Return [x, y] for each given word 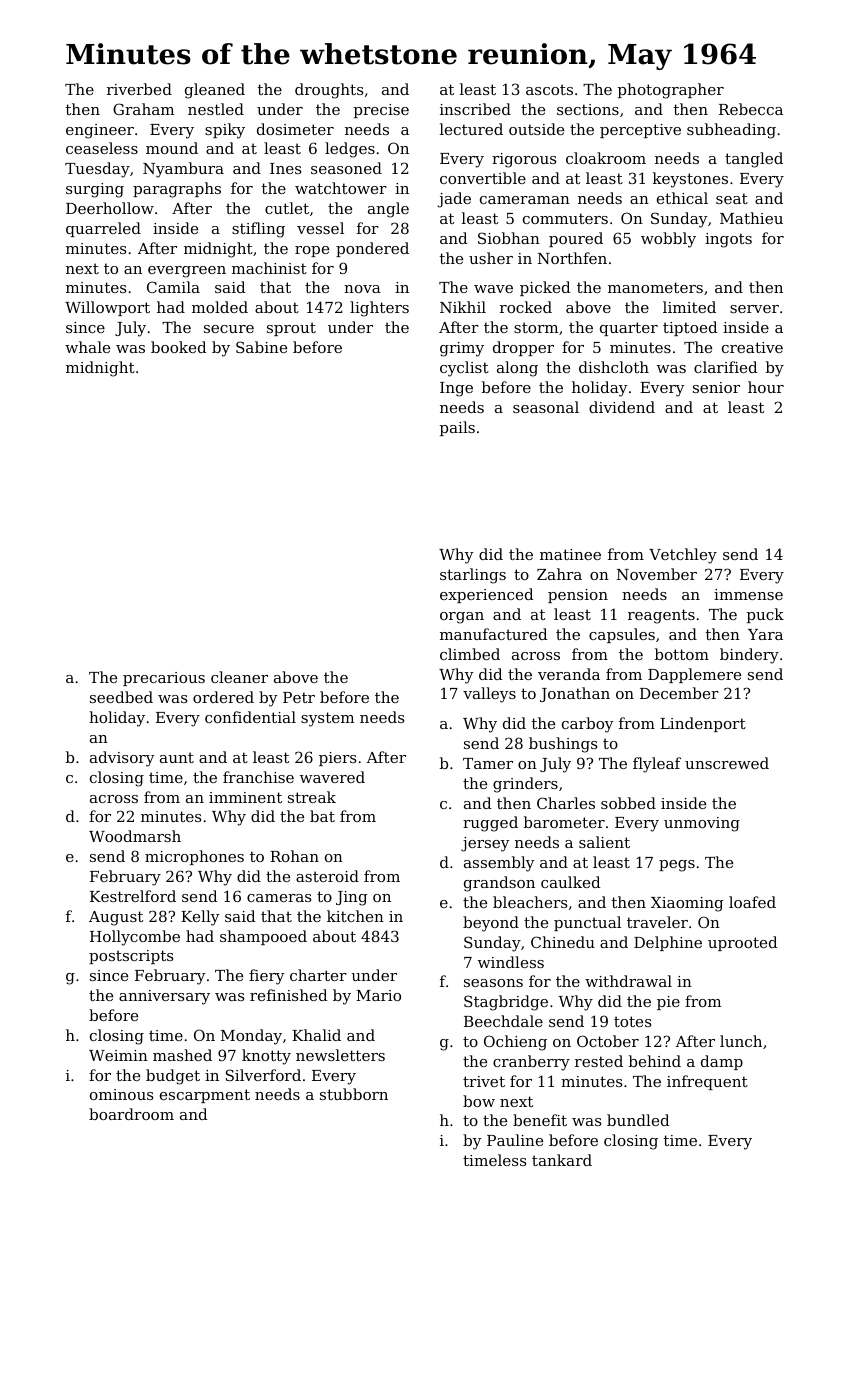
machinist [269, 268]
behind [655, 1061]
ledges [350, 150]
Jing [351, 898]
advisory [122, 759]
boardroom [131, 1114]
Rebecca [751, 109]
